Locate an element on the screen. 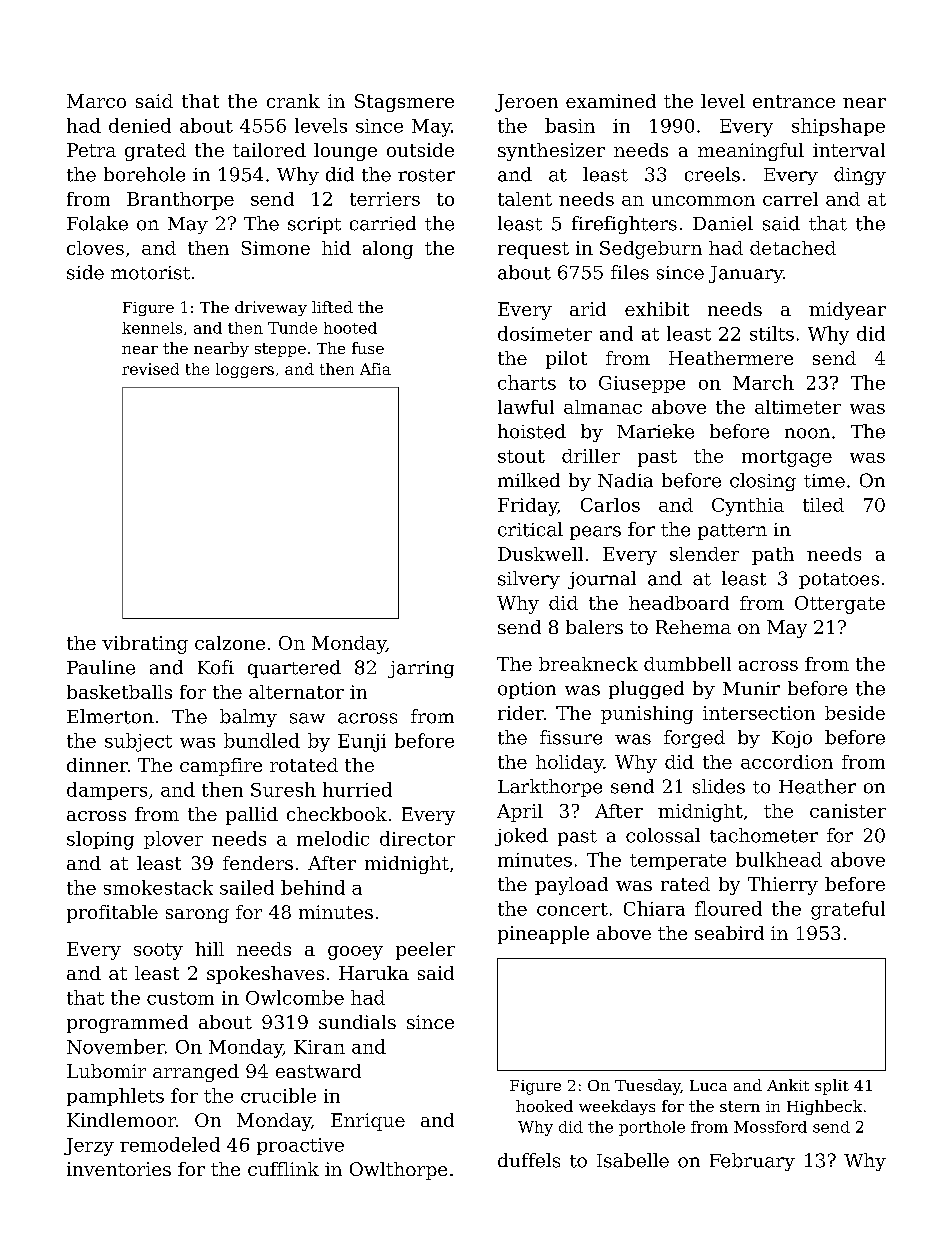 The image size is (952, 1233). slides is located at coordinates (719, 786).
